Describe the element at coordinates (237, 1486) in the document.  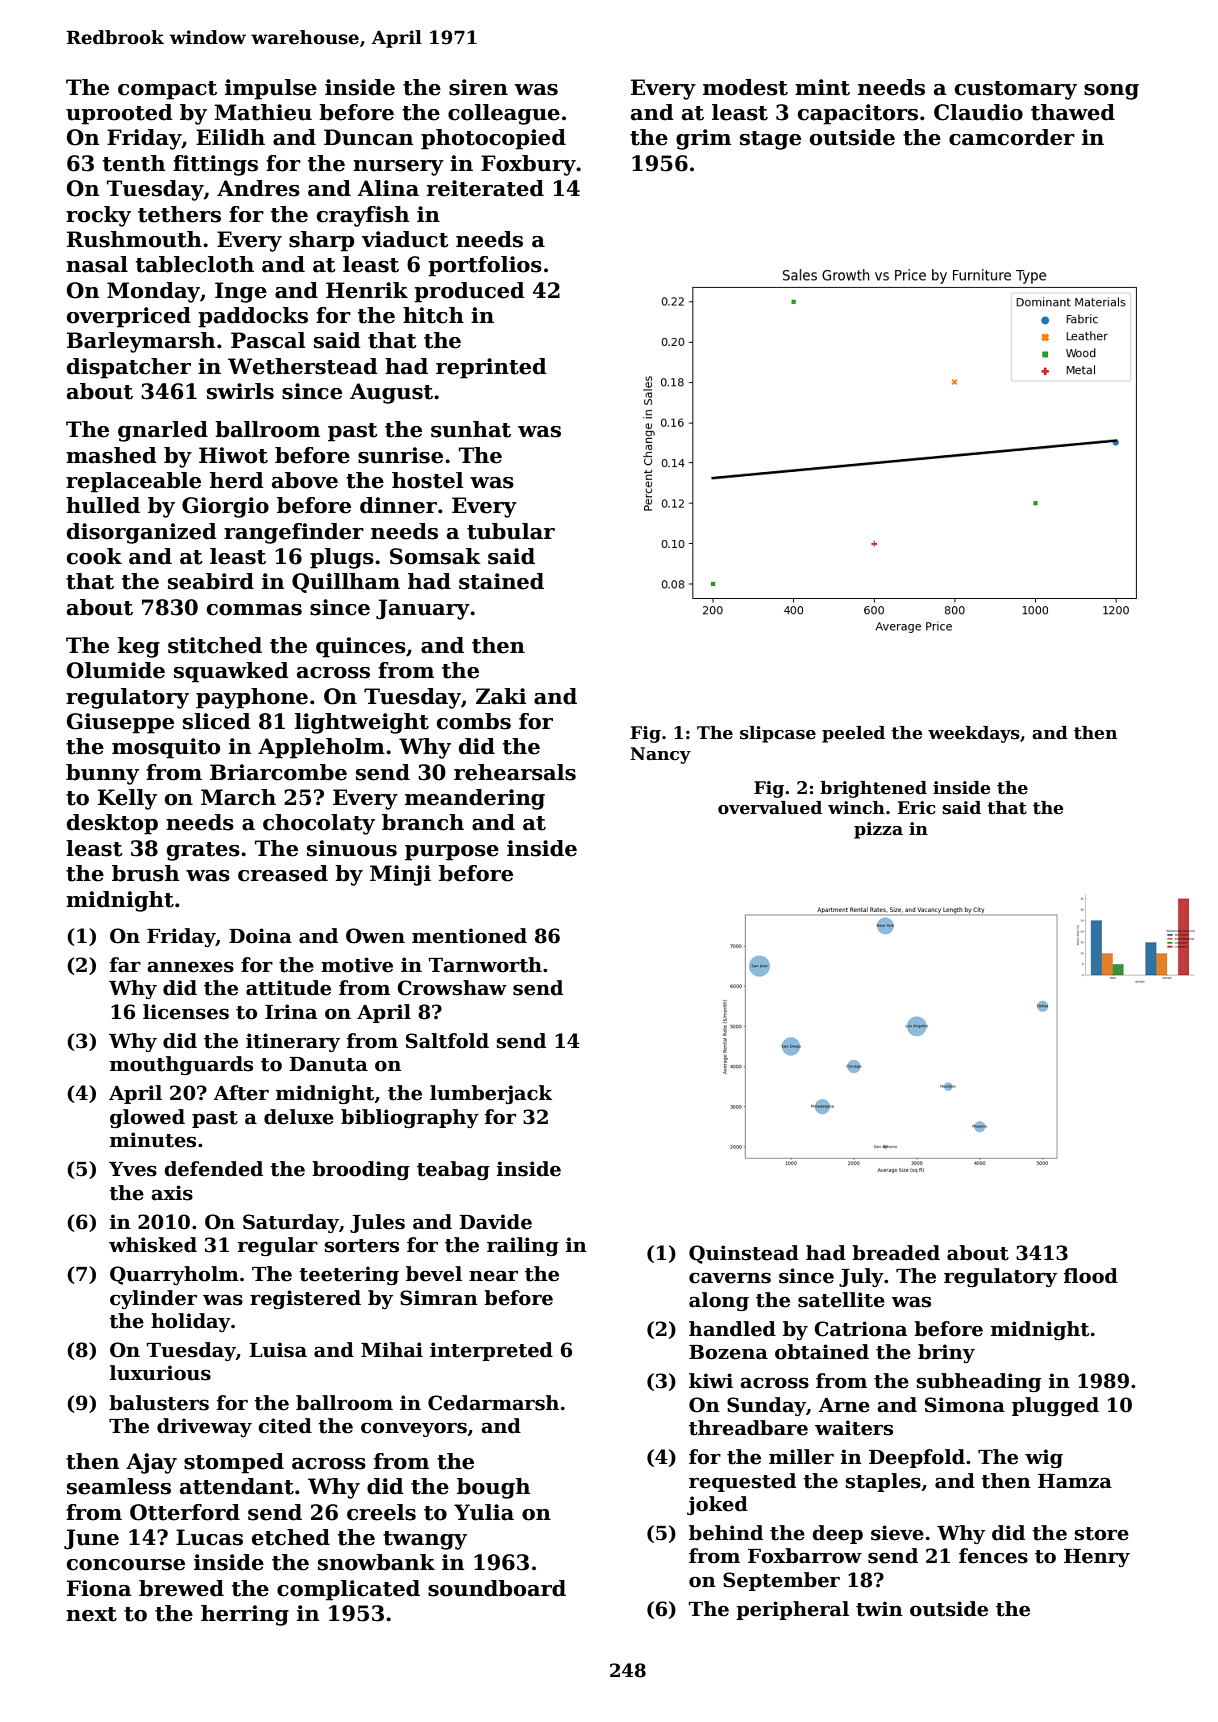
I see `attendant` at that location.
